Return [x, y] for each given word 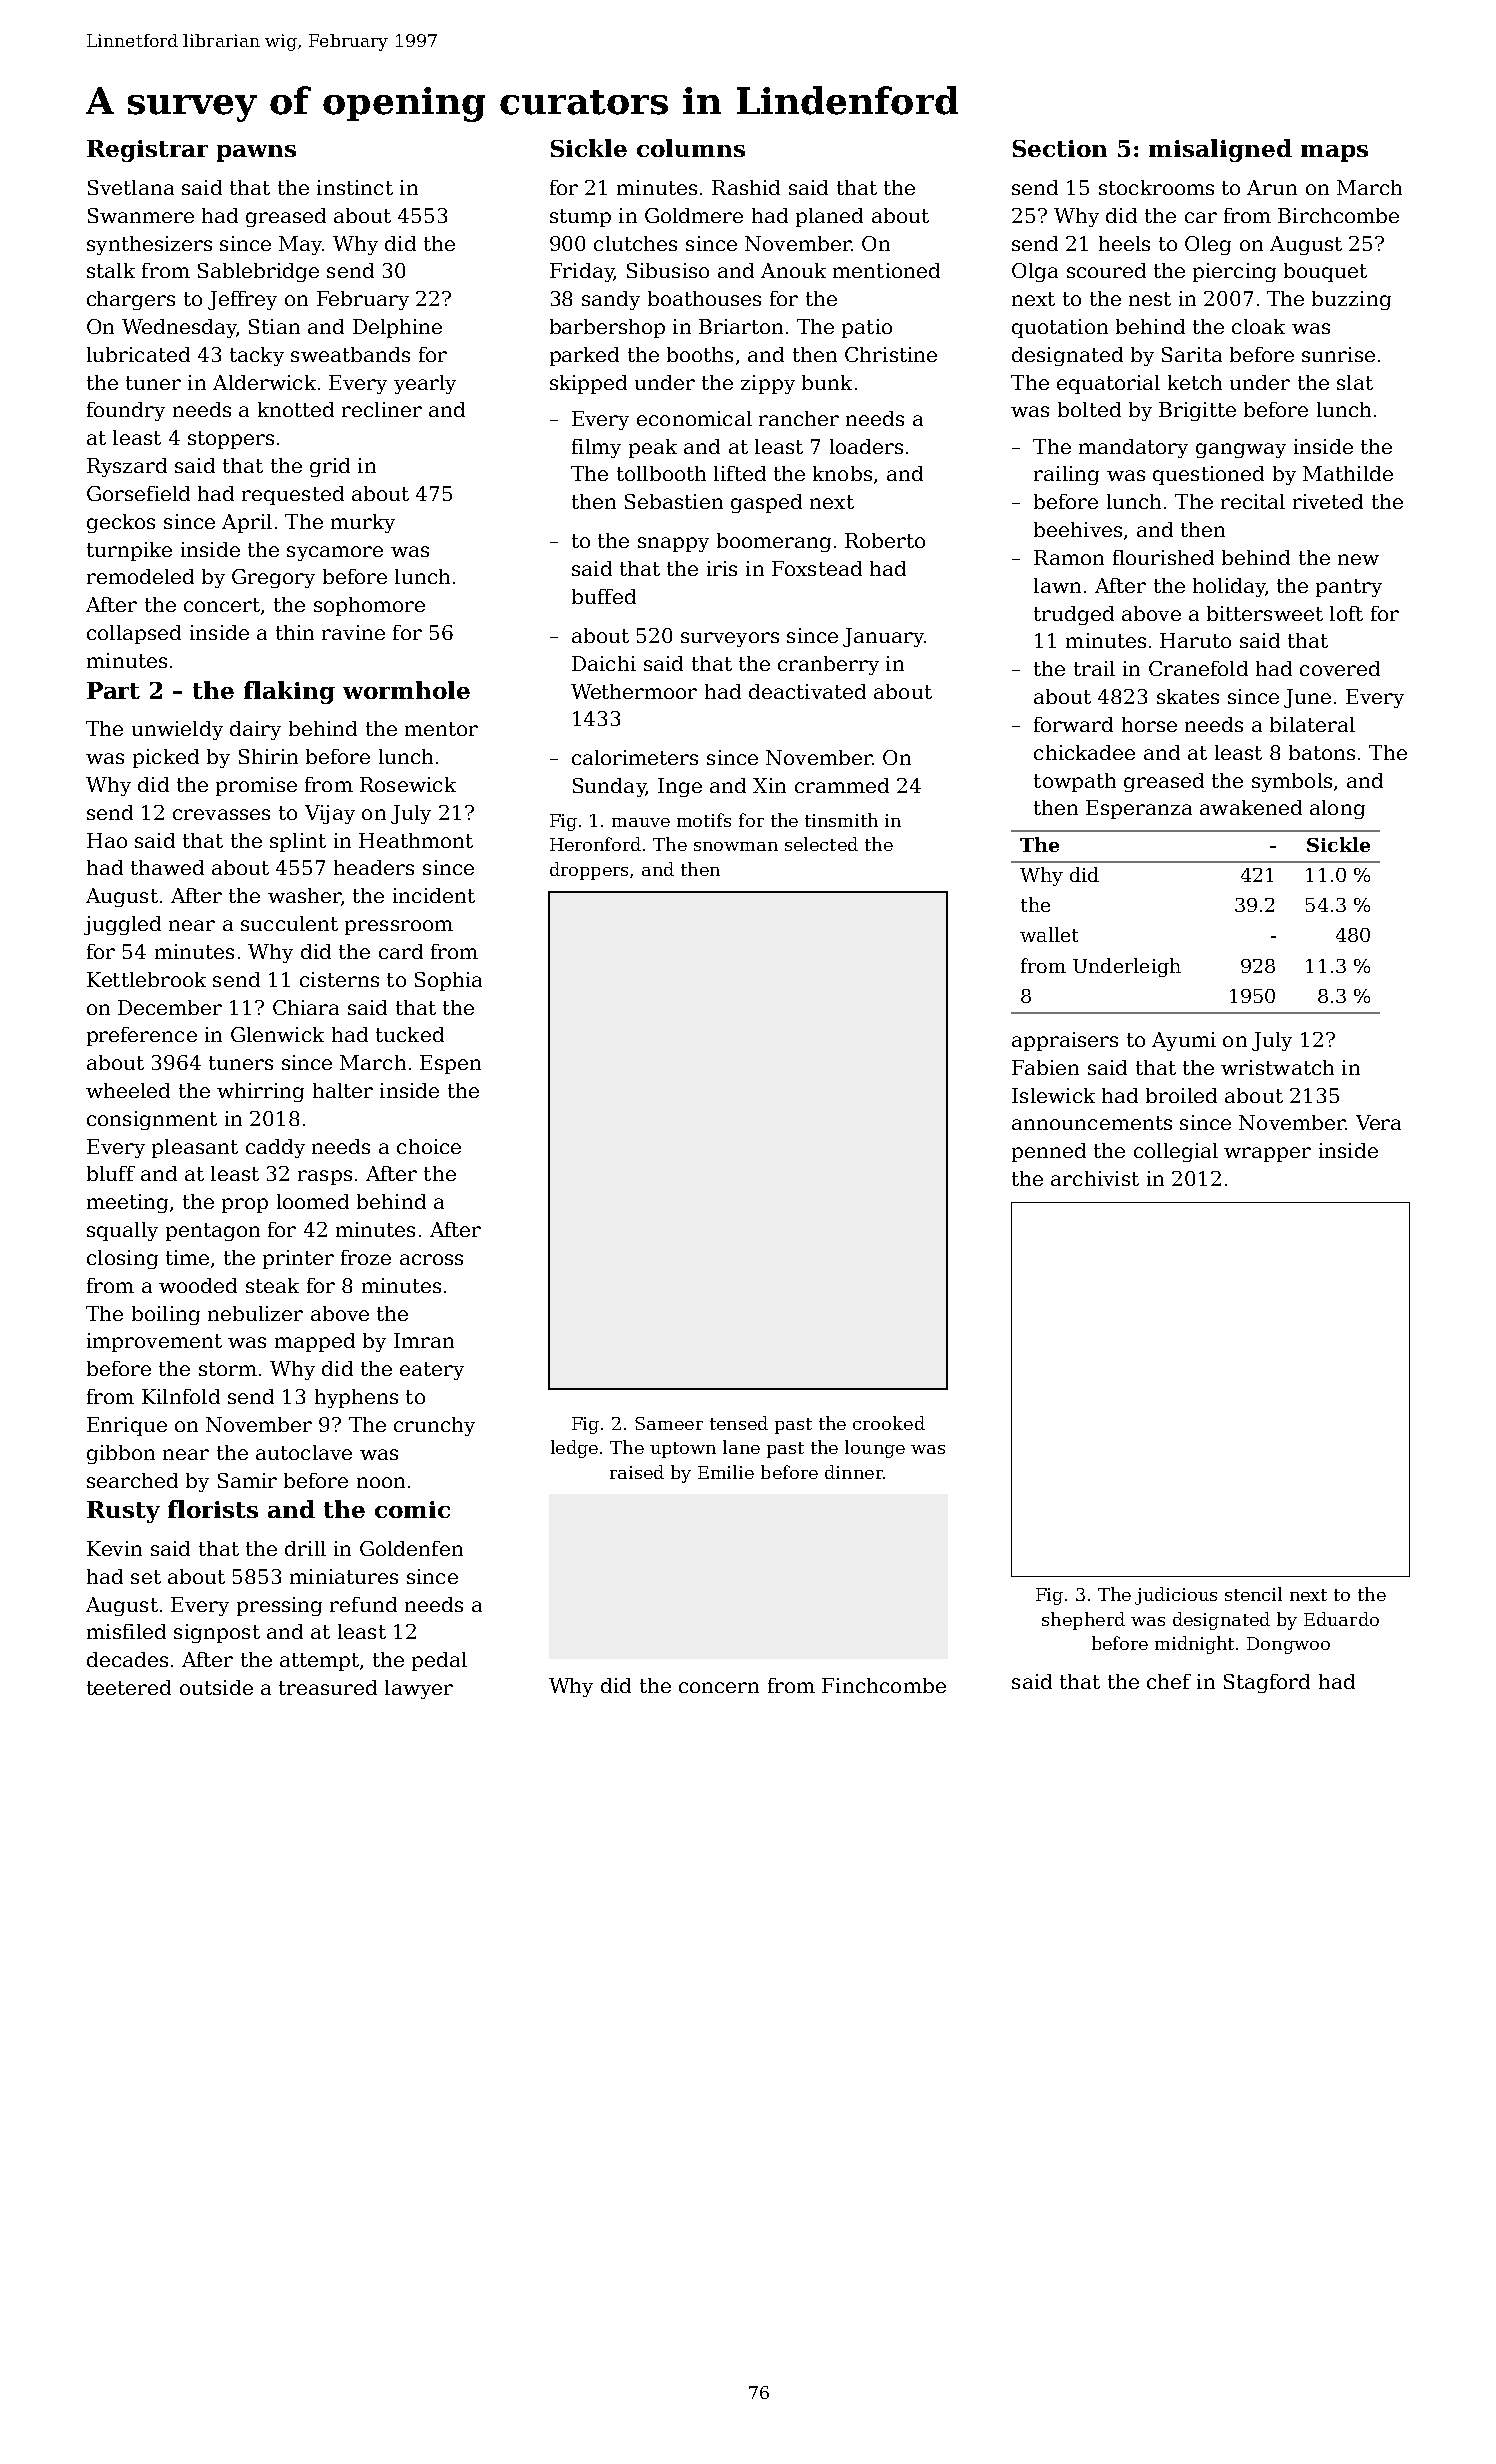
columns [691, 148]
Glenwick [277, 1034]
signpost [217, 1633]
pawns [256, 153]
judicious [1176, 1596]
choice [429, 1146]
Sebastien [674, 501]
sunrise [1338, 354]
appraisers [1065, 1041]
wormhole [406, 690]
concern [719, 1687]
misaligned [1220, 150]
